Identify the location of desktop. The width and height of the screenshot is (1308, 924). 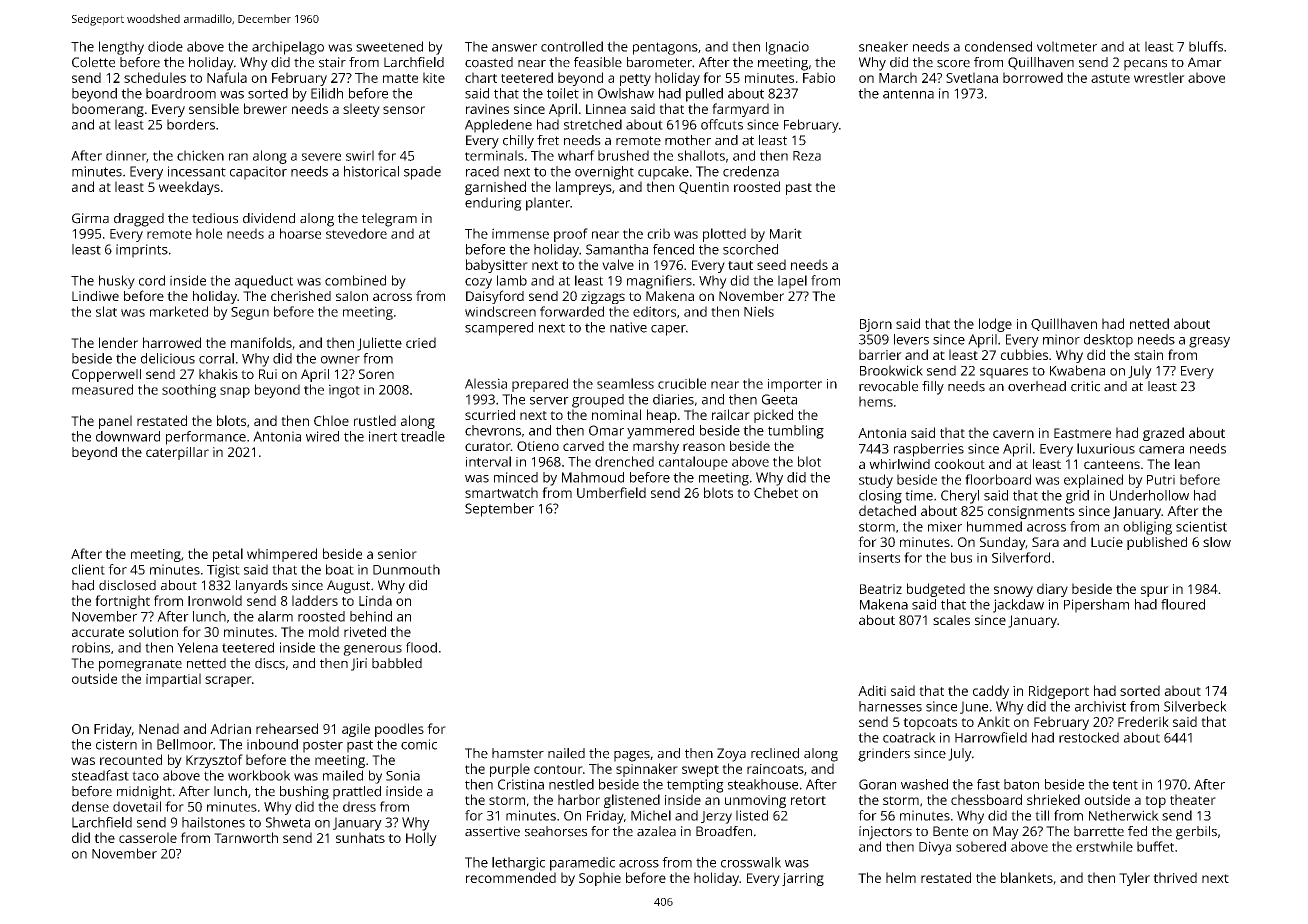
(1108, 341).
